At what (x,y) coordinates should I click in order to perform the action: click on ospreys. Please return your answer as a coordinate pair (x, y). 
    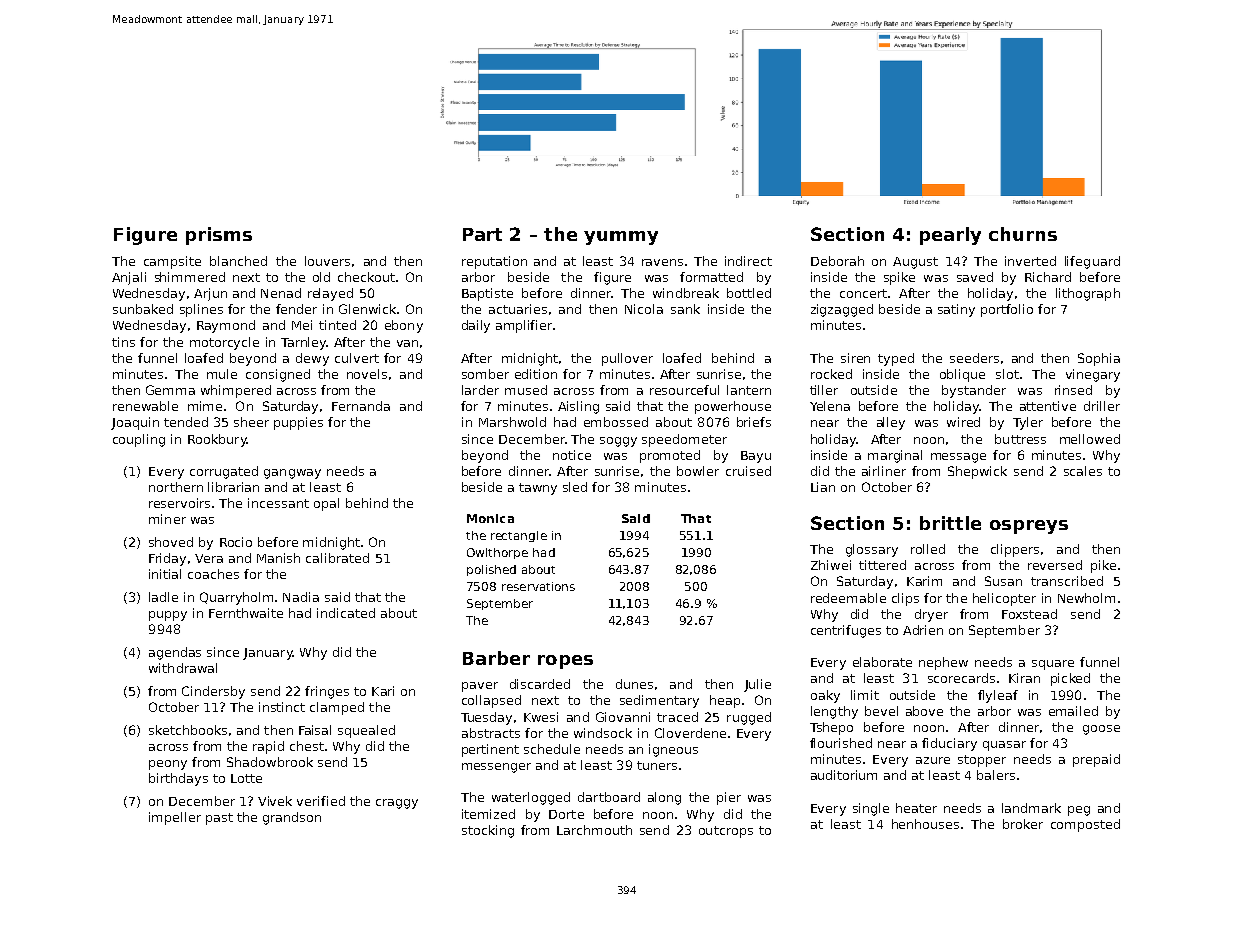
    Looking at the image, I should click on (1029, 527).
